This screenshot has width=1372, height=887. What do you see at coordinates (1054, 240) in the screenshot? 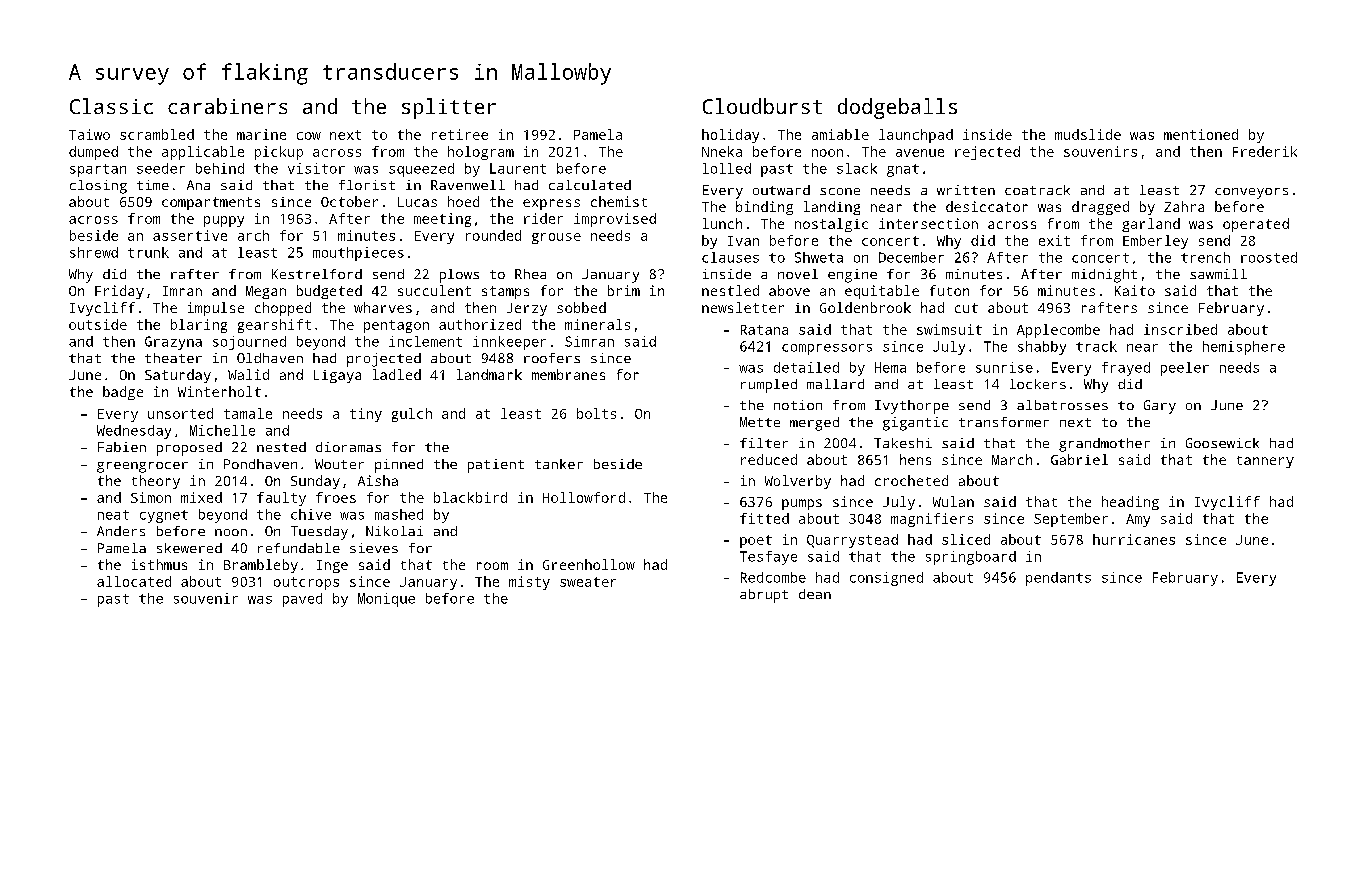
I see `exit` at bounding box center [1054, 240].
